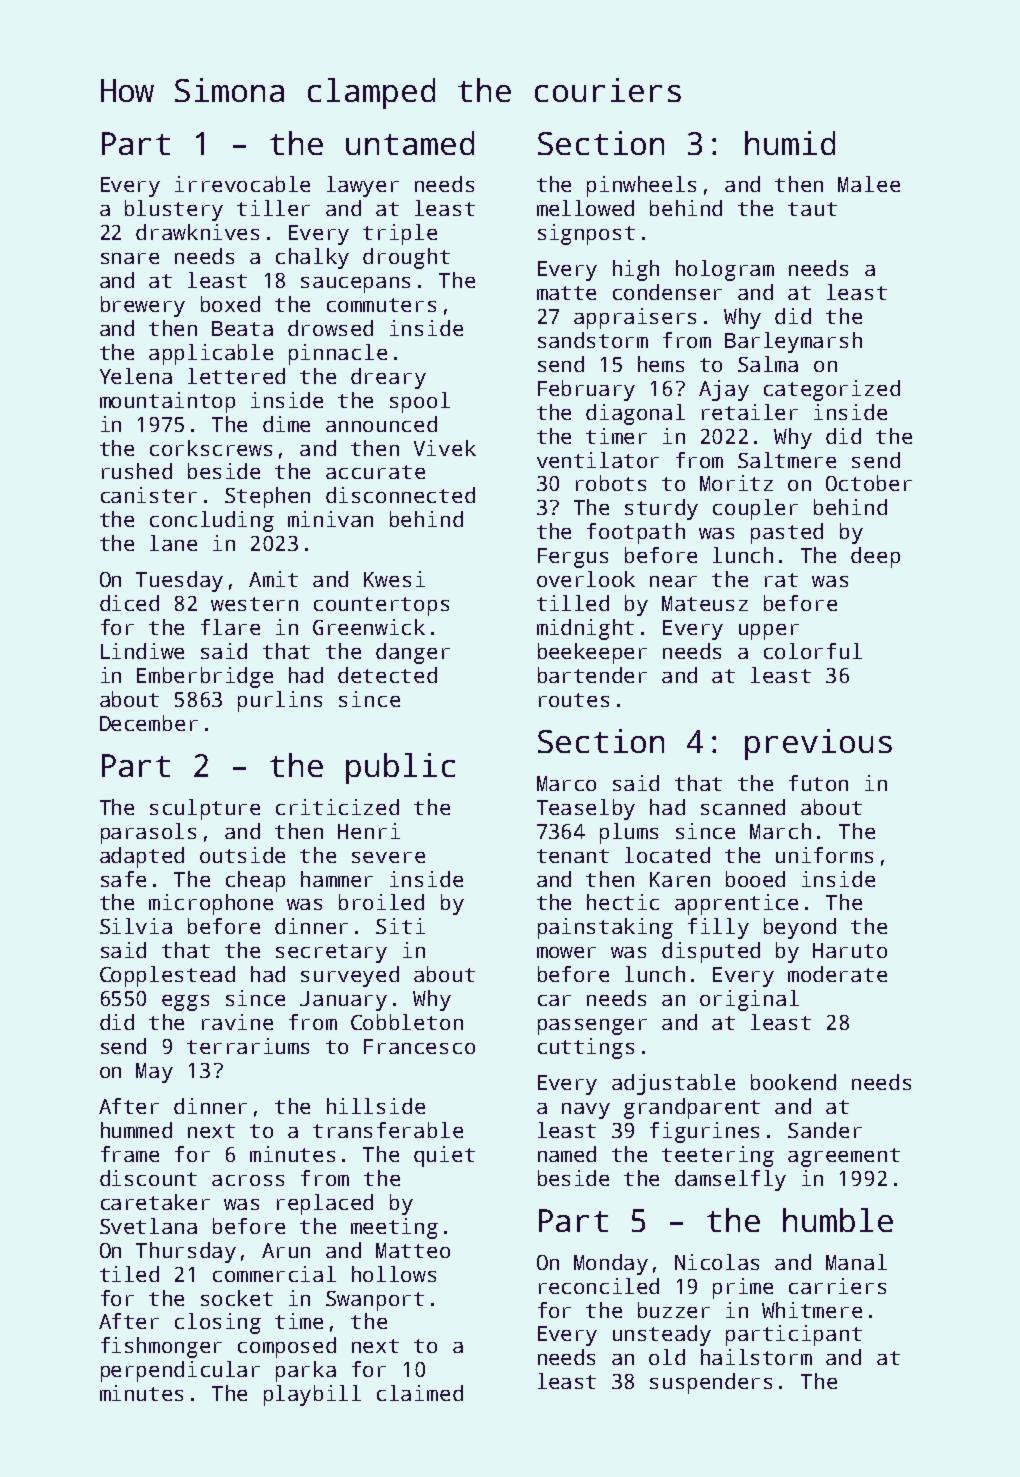  Describe the element at coordinates (148, 1178) in the screenshot. I see `discount` at that location.
